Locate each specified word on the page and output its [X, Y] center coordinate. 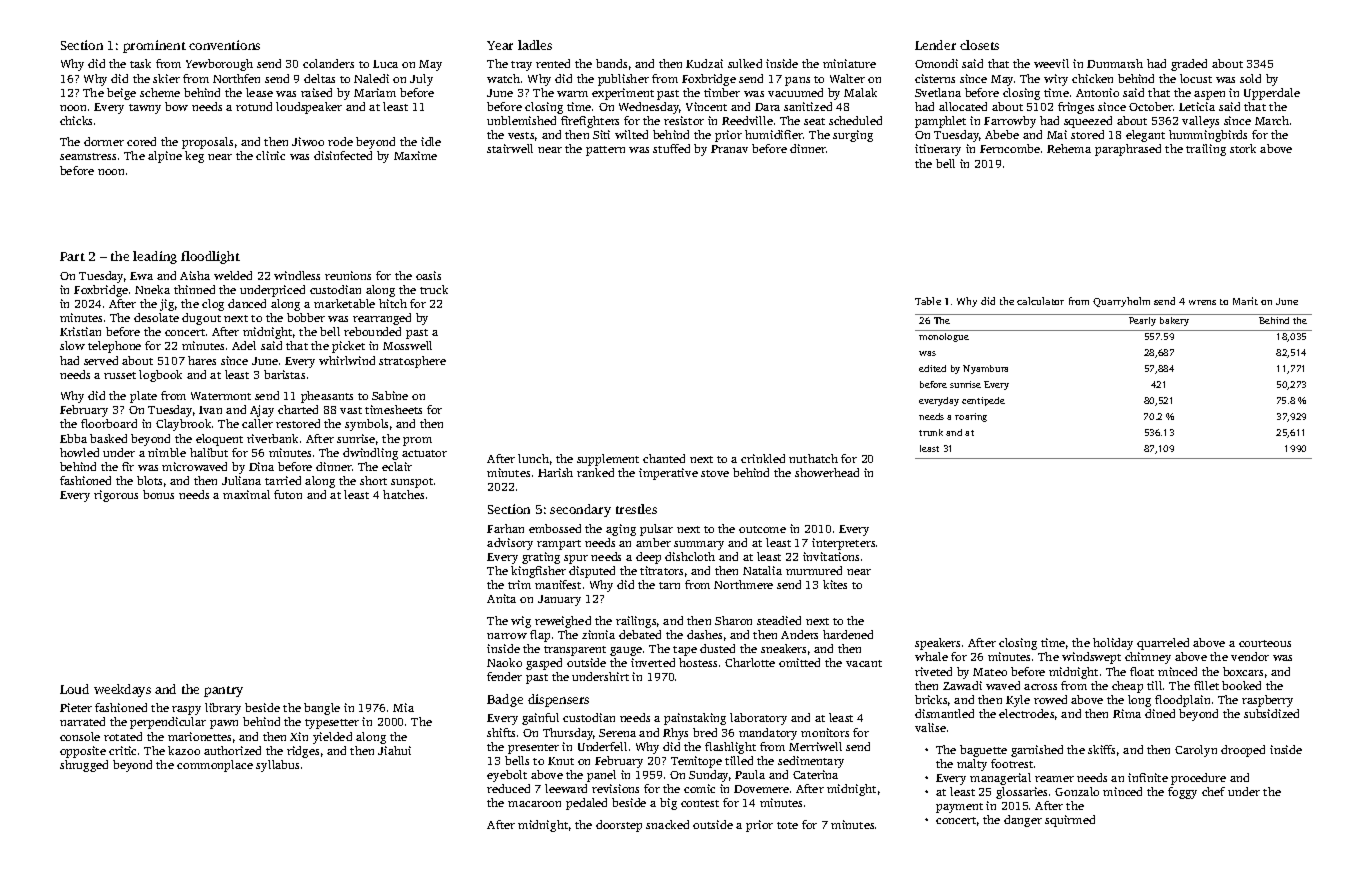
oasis [428, 275]
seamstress [88, 156]
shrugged [84, 766]
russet [120, 375]
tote [787, 825]
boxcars [1243, 671]
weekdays [122, 690]
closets [979, 45]
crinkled [763, 458]
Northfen [236, 78]
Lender [935, 45]
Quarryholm [1121, 302]
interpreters [843, 544]
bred [705, 732]
